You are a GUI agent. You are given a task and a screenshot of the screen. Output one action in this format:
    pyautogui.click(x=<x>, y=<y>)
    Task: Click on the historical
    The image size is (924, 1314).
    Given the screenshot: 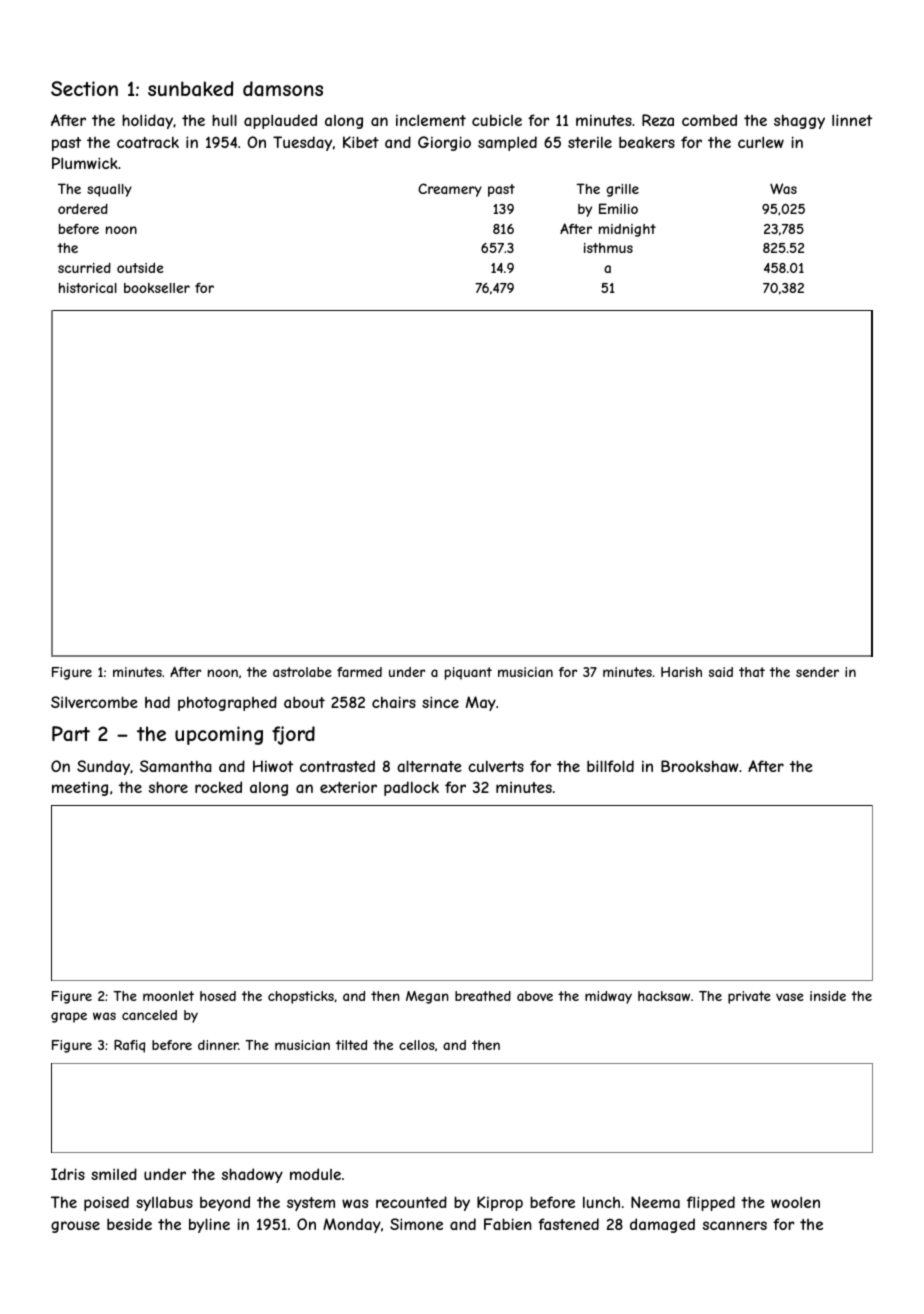 What is the action you would take?
    pyautogui.click(x=88, y=288)
